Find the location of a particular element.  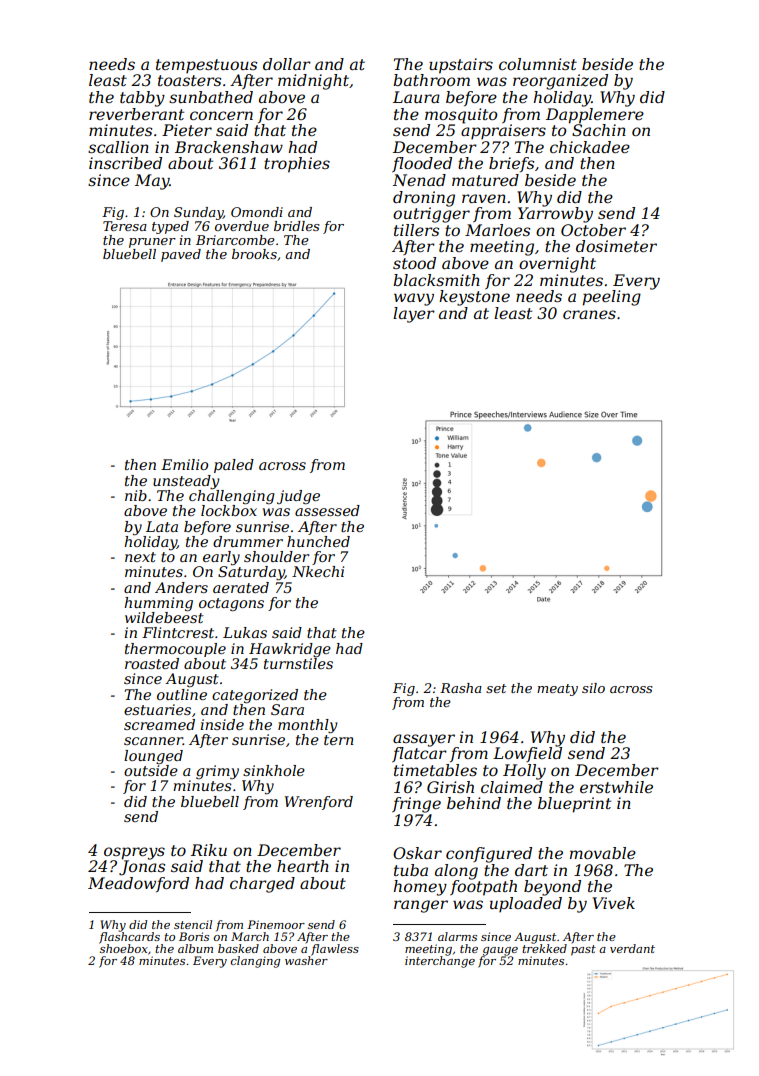

grimy is located at coordinates (217, 772).
